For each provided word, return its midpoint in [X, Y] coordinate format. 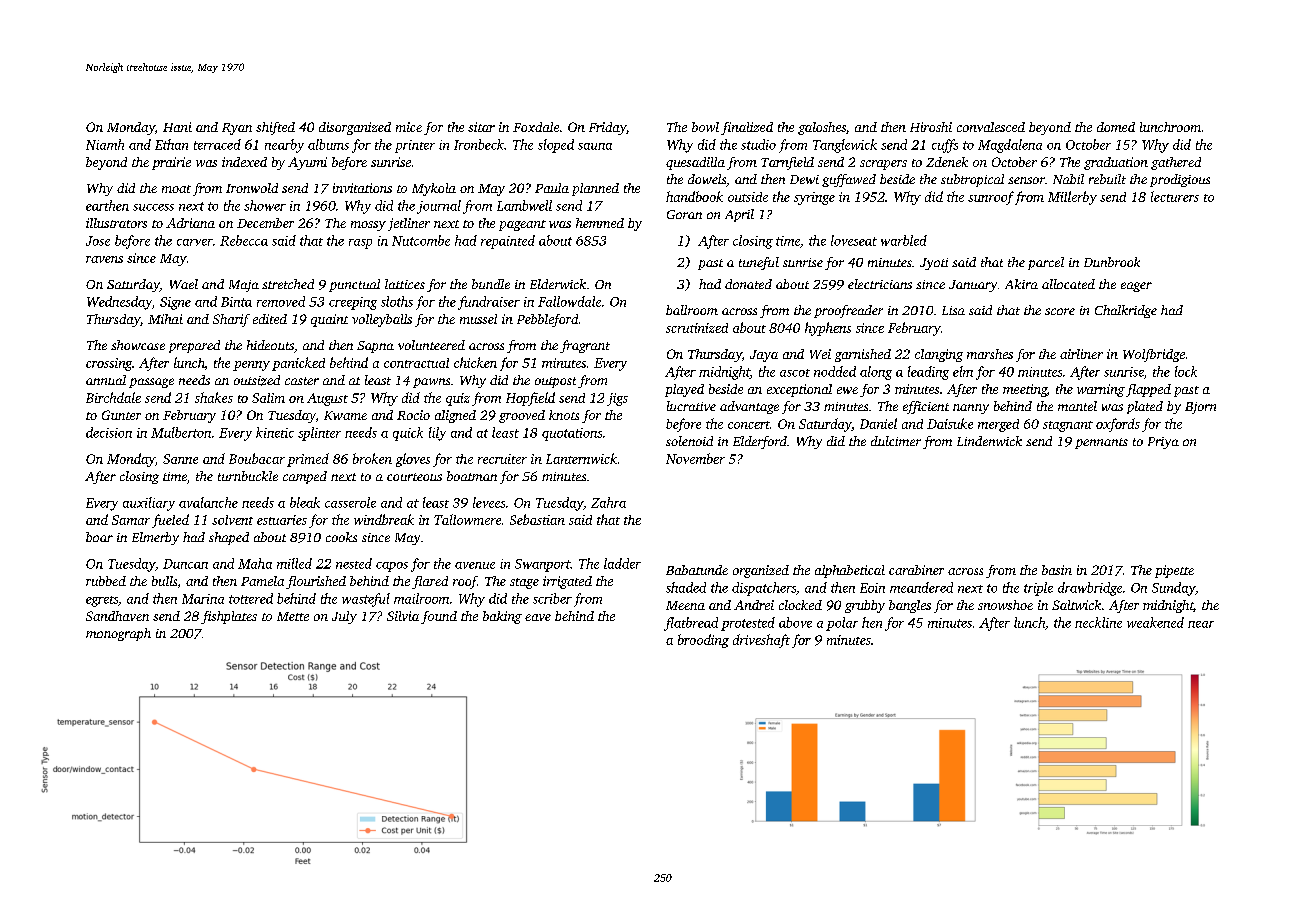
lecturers [1175, 196]
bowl [705, 127]
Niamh [105, 144]
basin [1057, 570]
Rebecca [244, 240]
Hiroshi [931, 127]
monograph [118, 634]
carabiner [916, 570]
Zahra [608, 502]
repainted [508, 242]
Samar [131, 520]
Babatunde [697, 570]
